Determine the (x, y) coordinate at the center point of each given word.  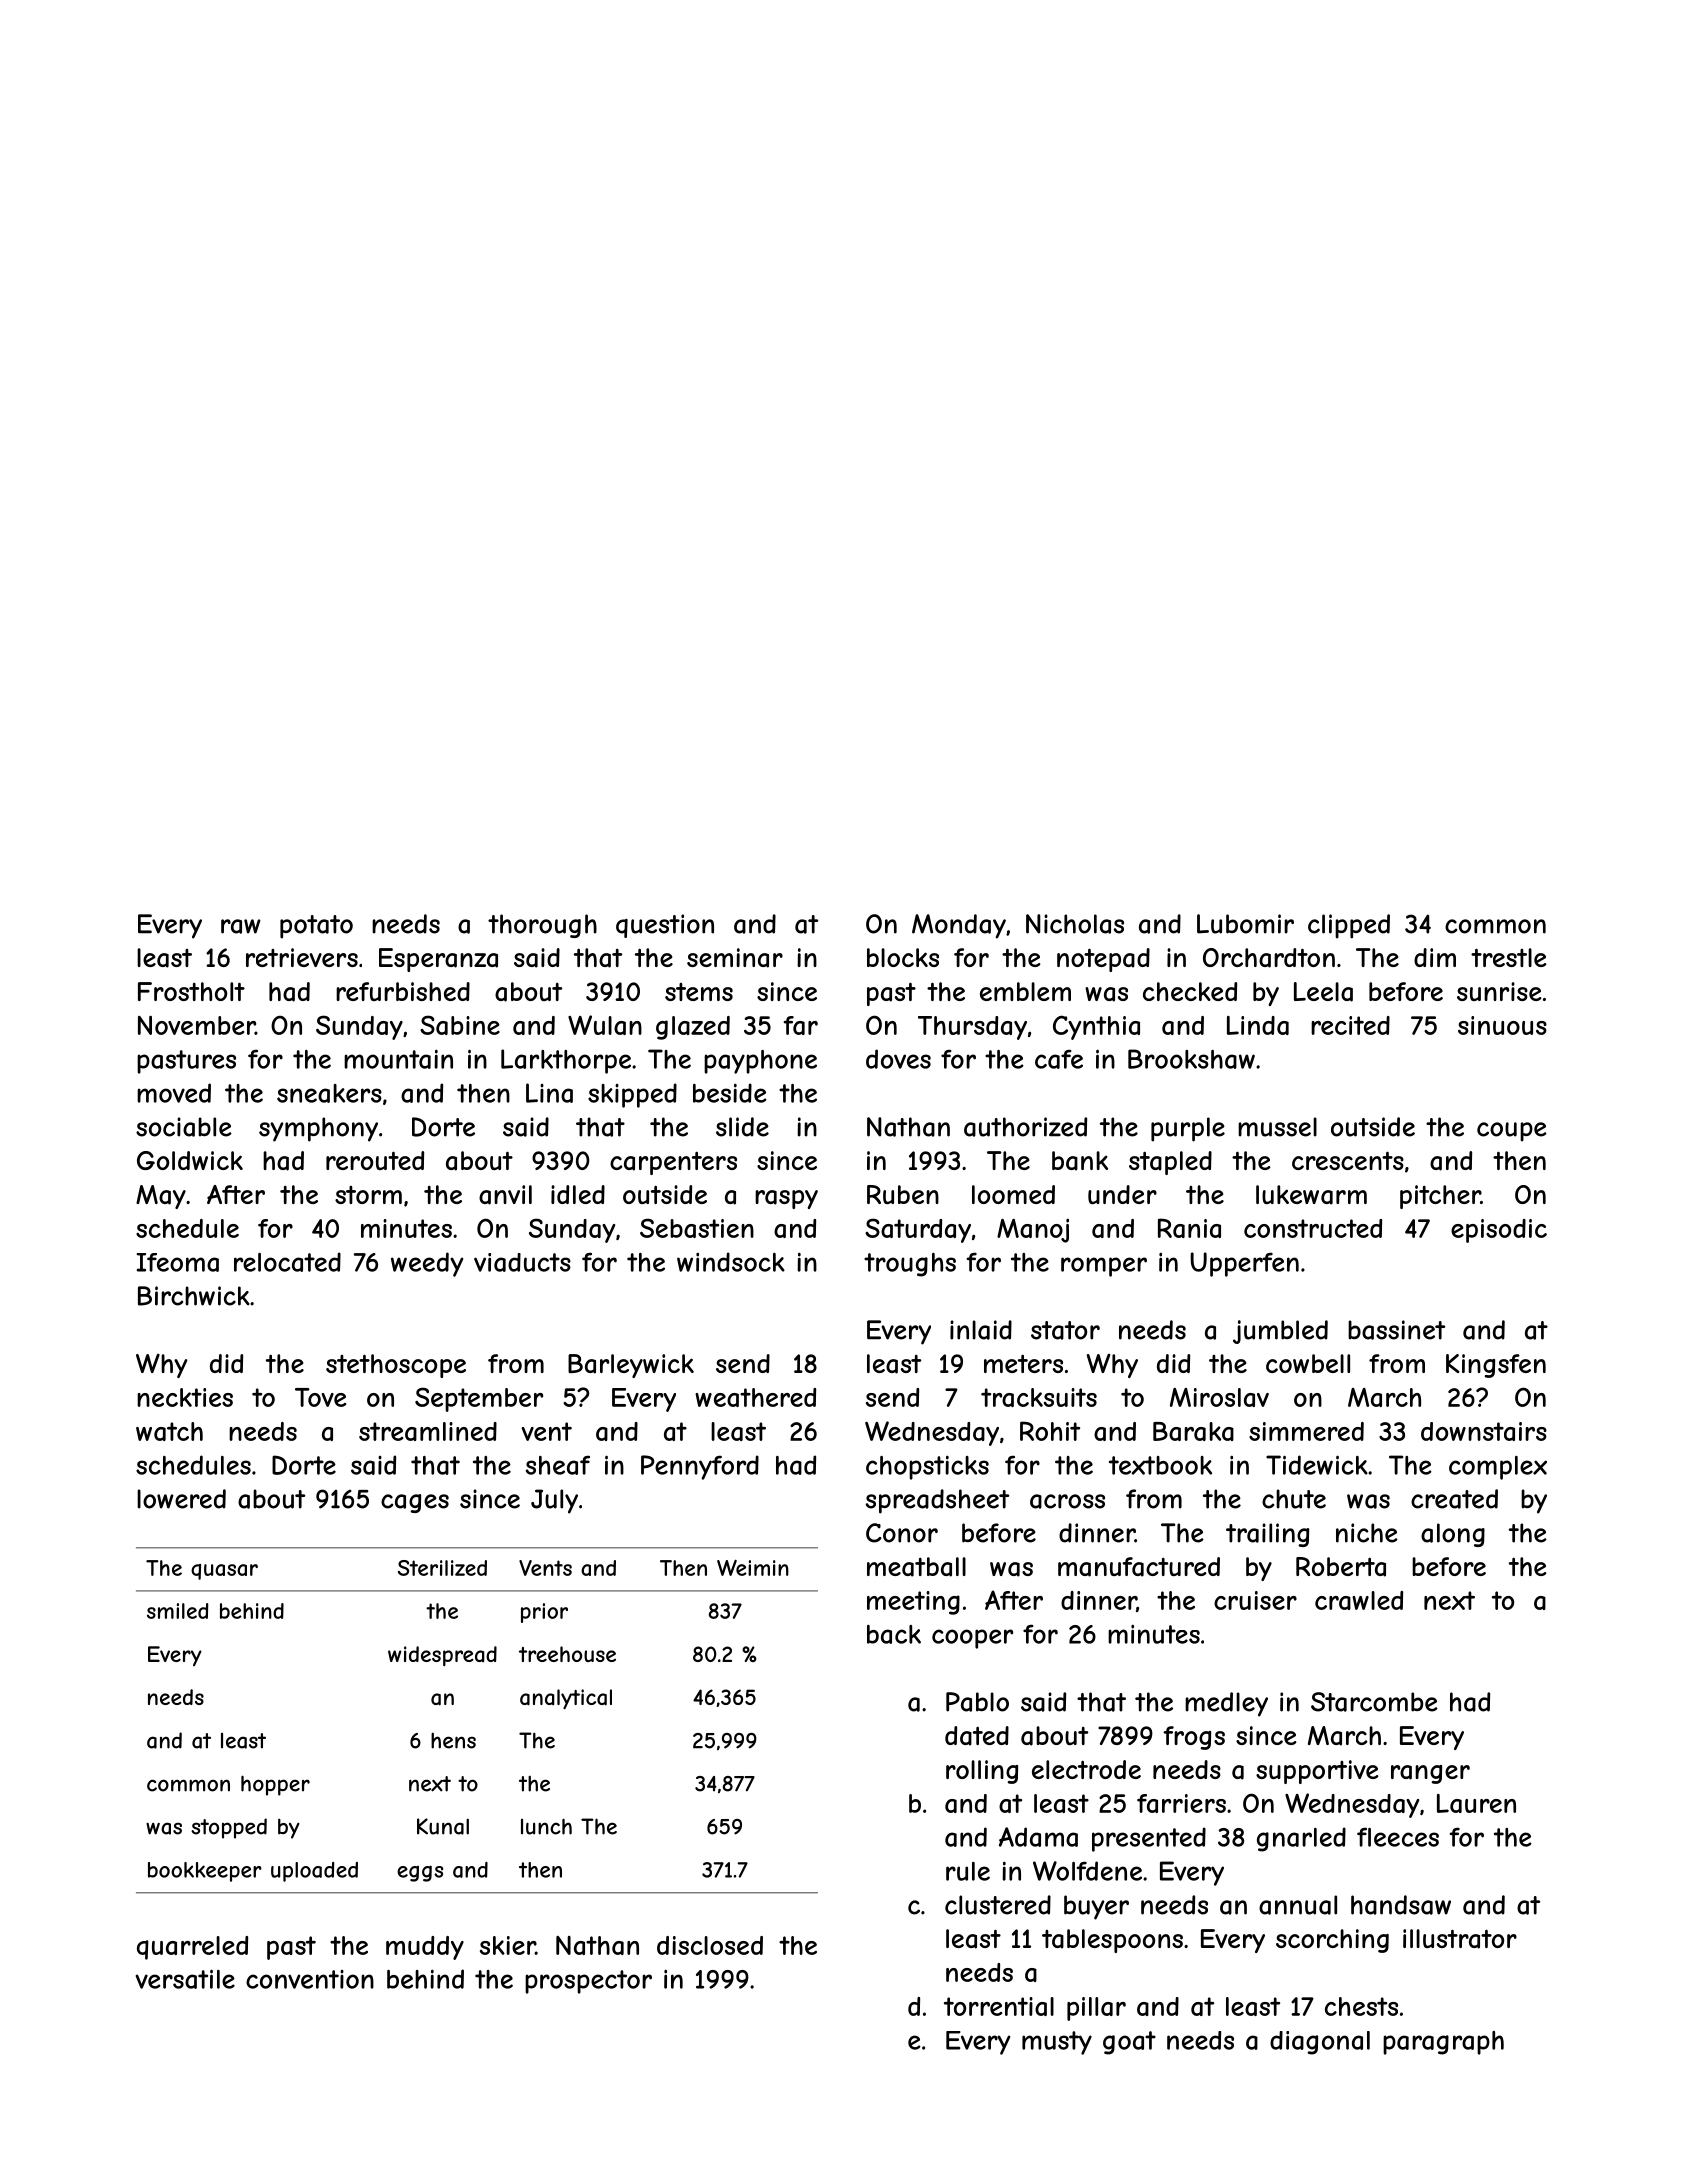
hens (453, 1741)
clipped (1349, 926)
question (665, 926)
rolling (982, 1772)
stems (699, 992)
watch (169, 1431)
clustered (998, 1905)
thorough (542, 926)
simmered (1306, 1431)
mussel (1277, 1127)
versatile (185, 1979)
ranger (1430, 1774)
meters (1023, 1363)
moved (174, 1093)
